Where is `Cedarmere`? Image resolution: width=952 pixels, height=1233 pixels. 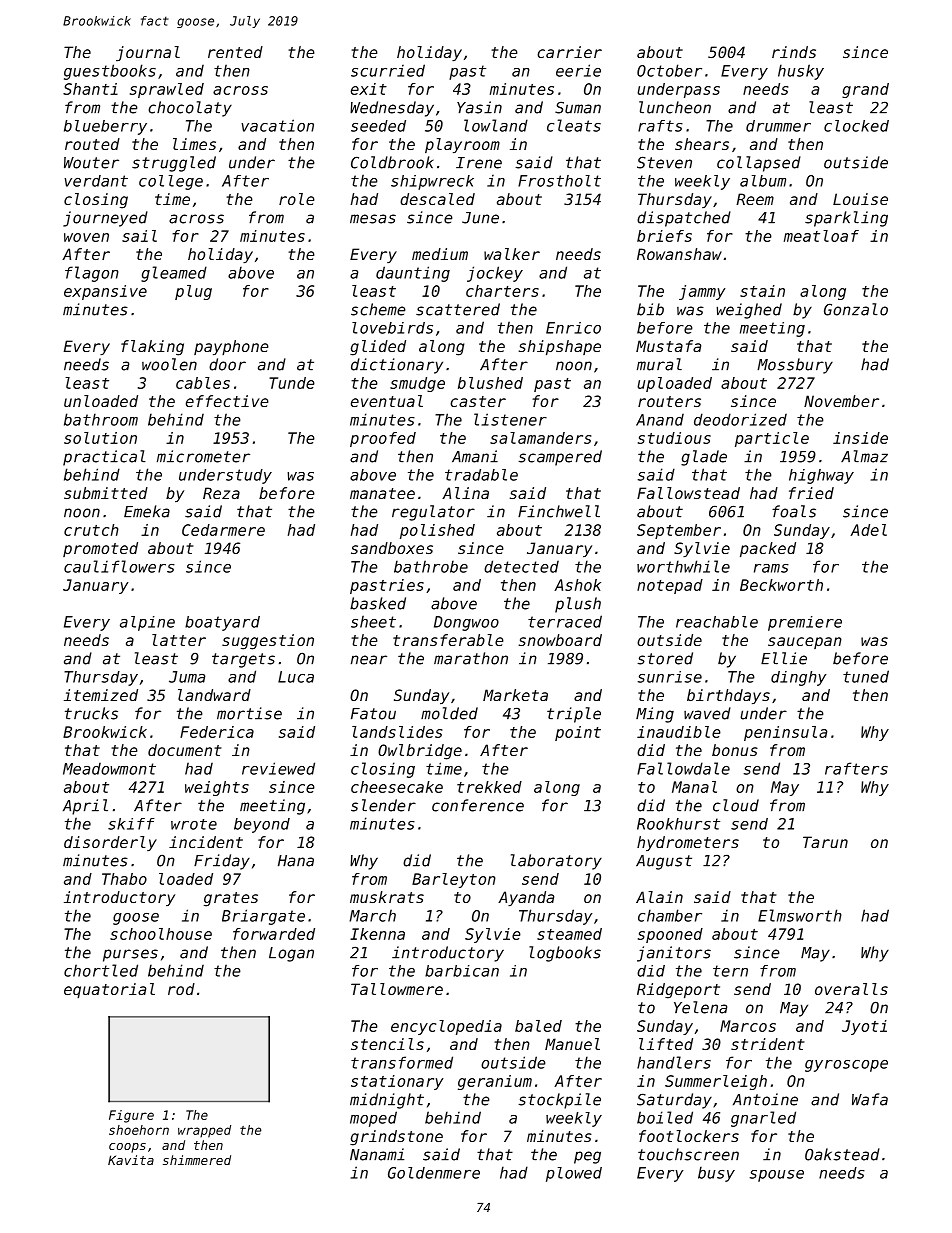 Cedarmere is located at coordinates (223, 530).
